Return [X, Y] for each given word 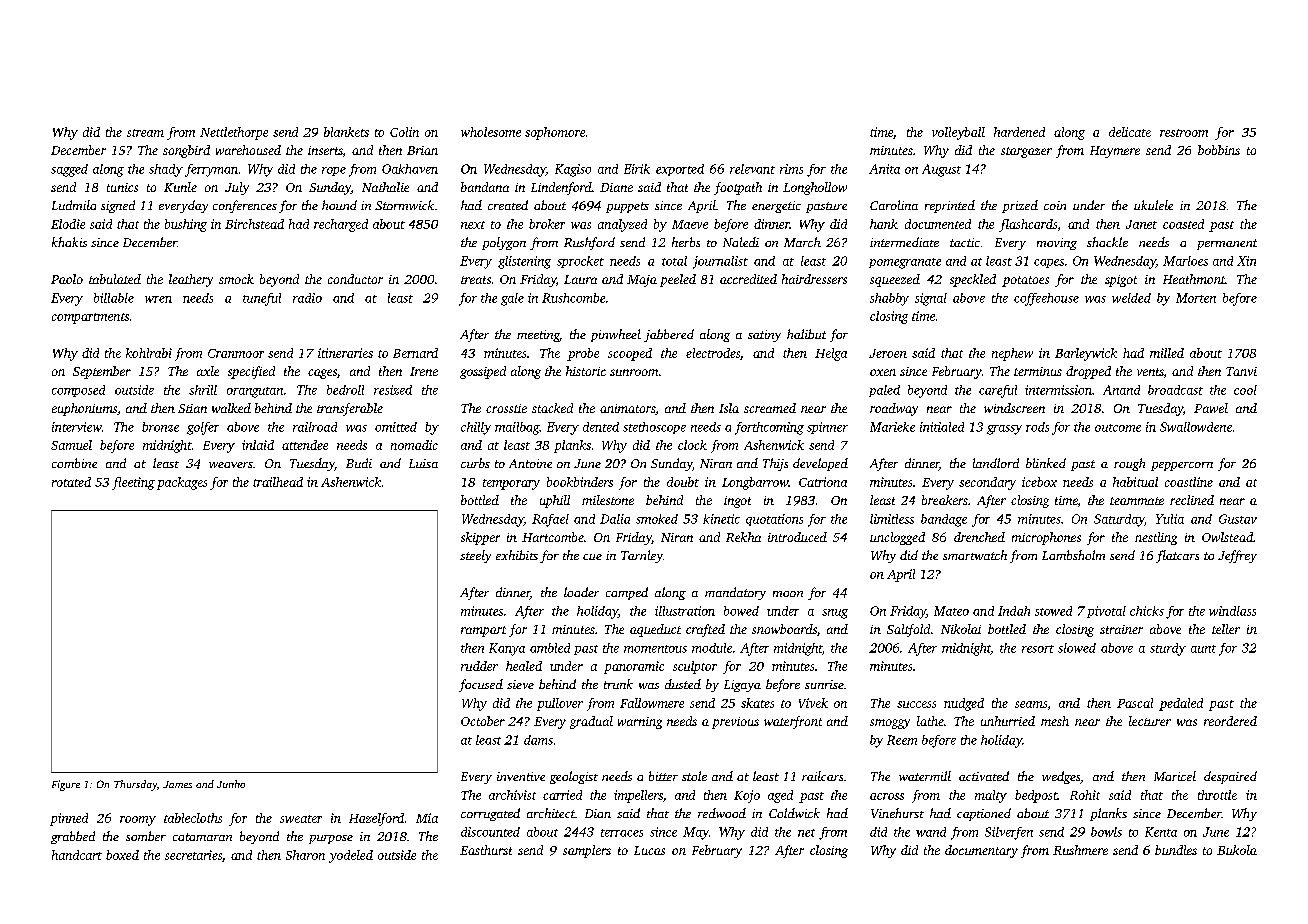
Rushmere [1080, 850]
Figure [66, 785]
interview [77, 427]
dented [601, 427]
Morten [1196, 298]
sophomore [555, 133]
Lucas [649, 850]
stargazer [1026, 152]
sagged [69, 170]
